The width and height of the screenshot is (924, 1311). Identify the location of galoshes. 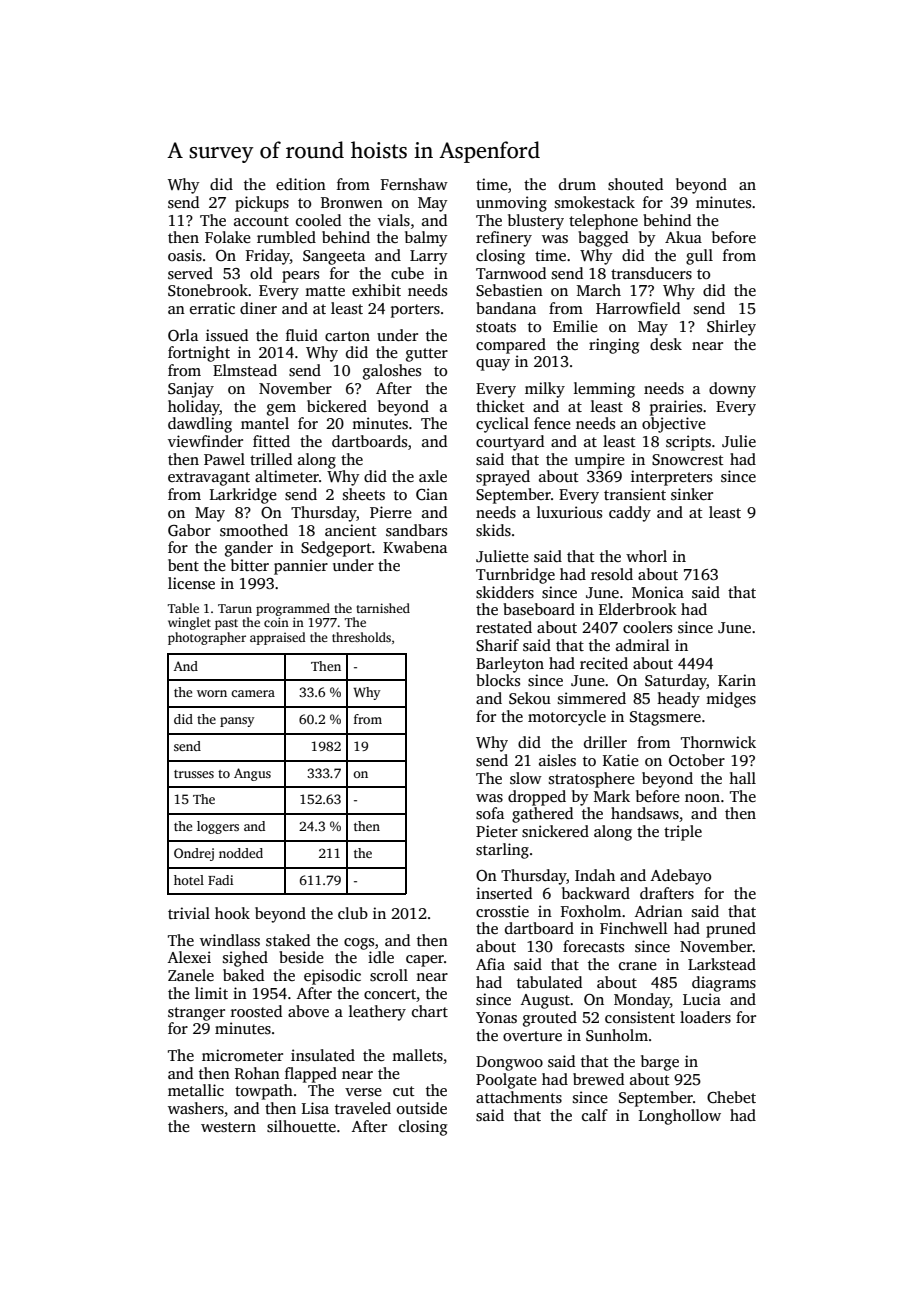
(392, 372).
